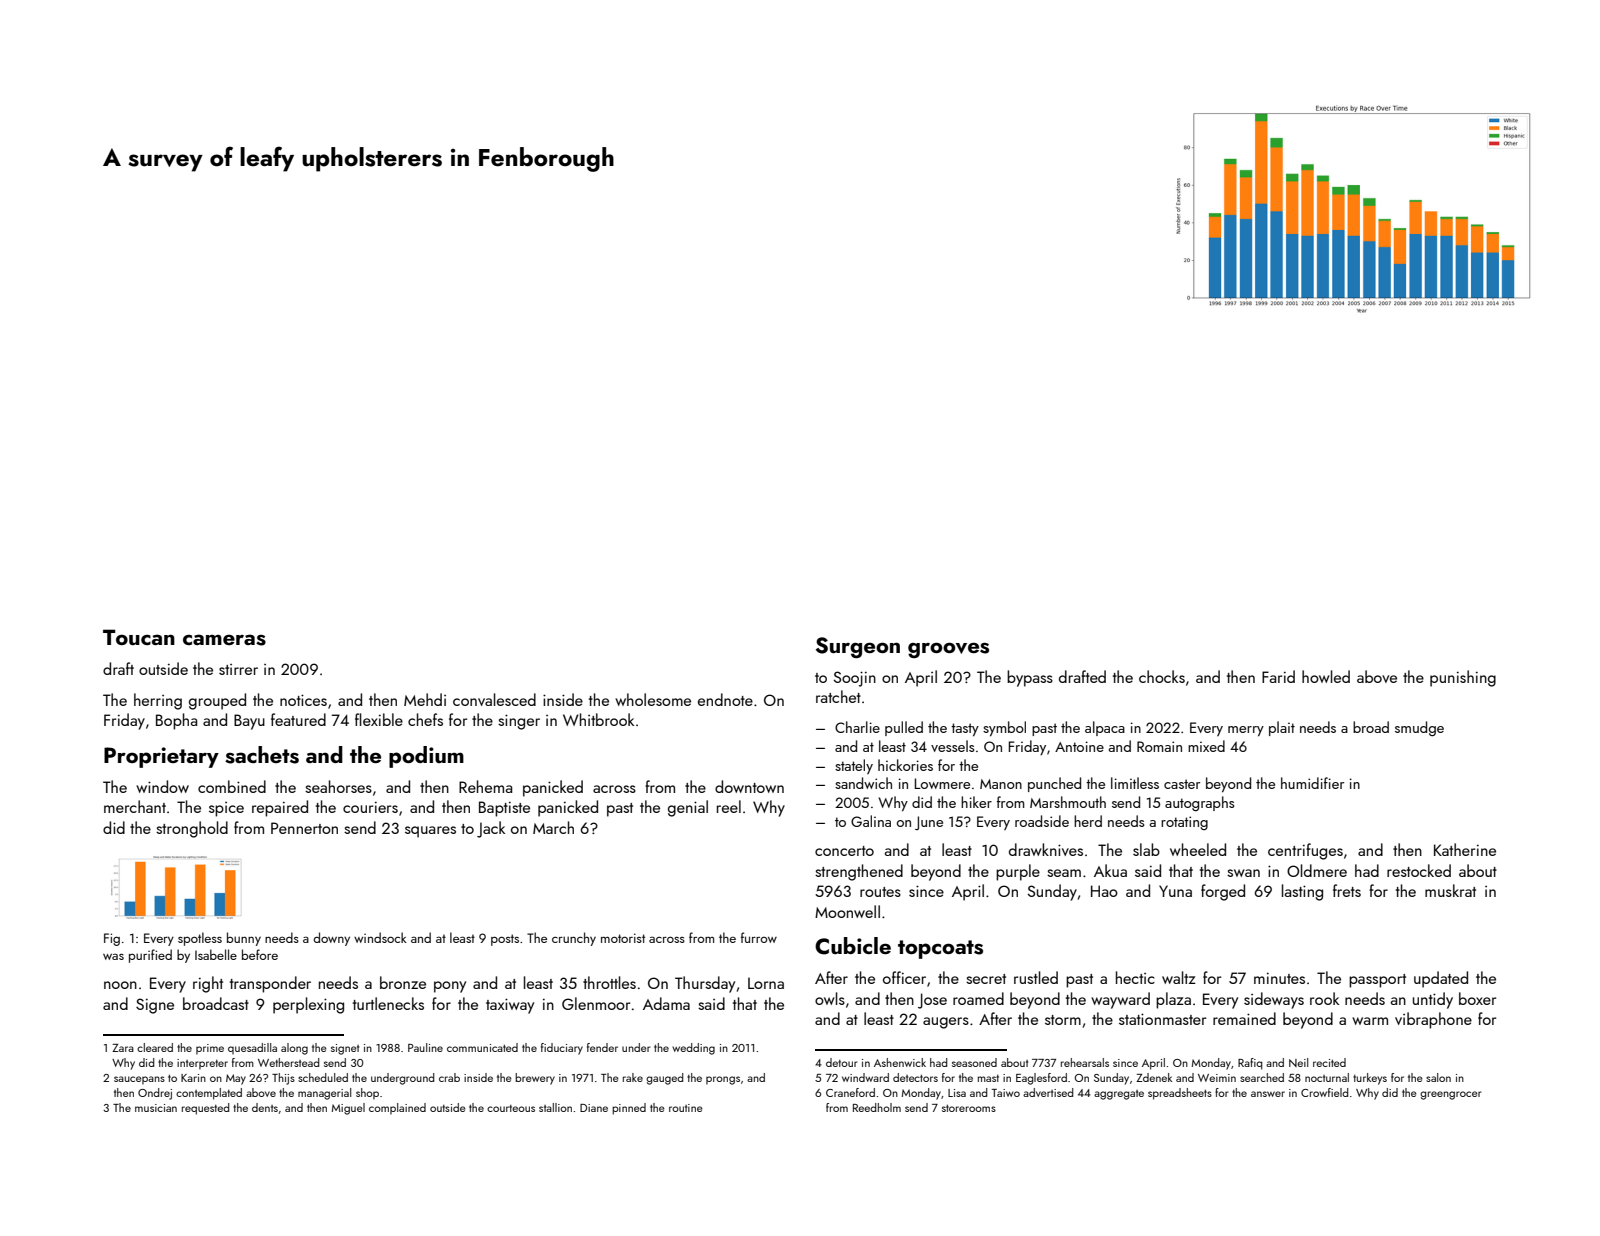 This screenshot has height=1236, width=1600. Describe the element at coordinates (1419, 870) in the screenshot. I see `restocked` at that location.
